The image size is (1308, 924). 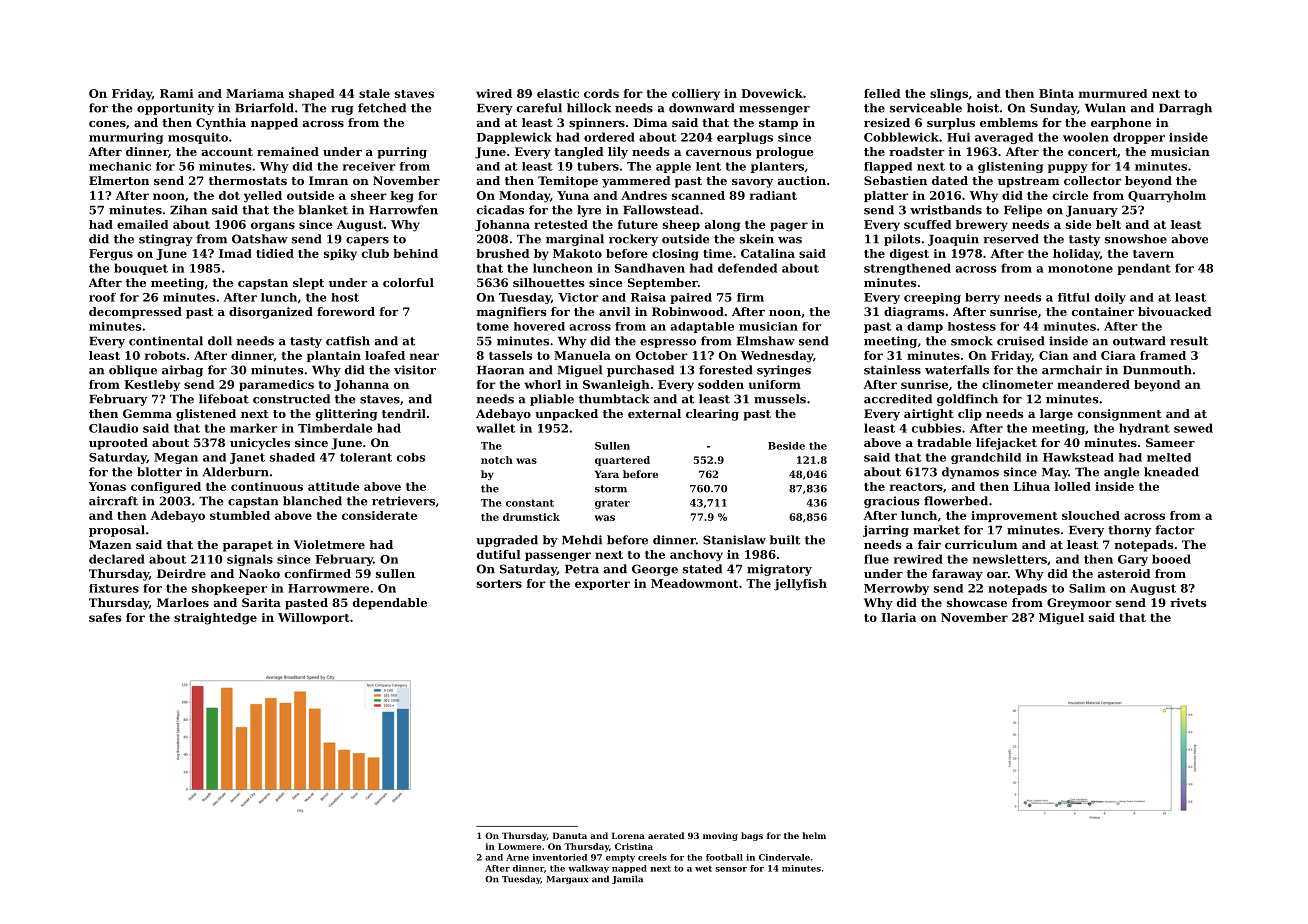 What do you see at coordinates (291, 399) in the document?
I see `constructed` at bounding box center [291, 399].
